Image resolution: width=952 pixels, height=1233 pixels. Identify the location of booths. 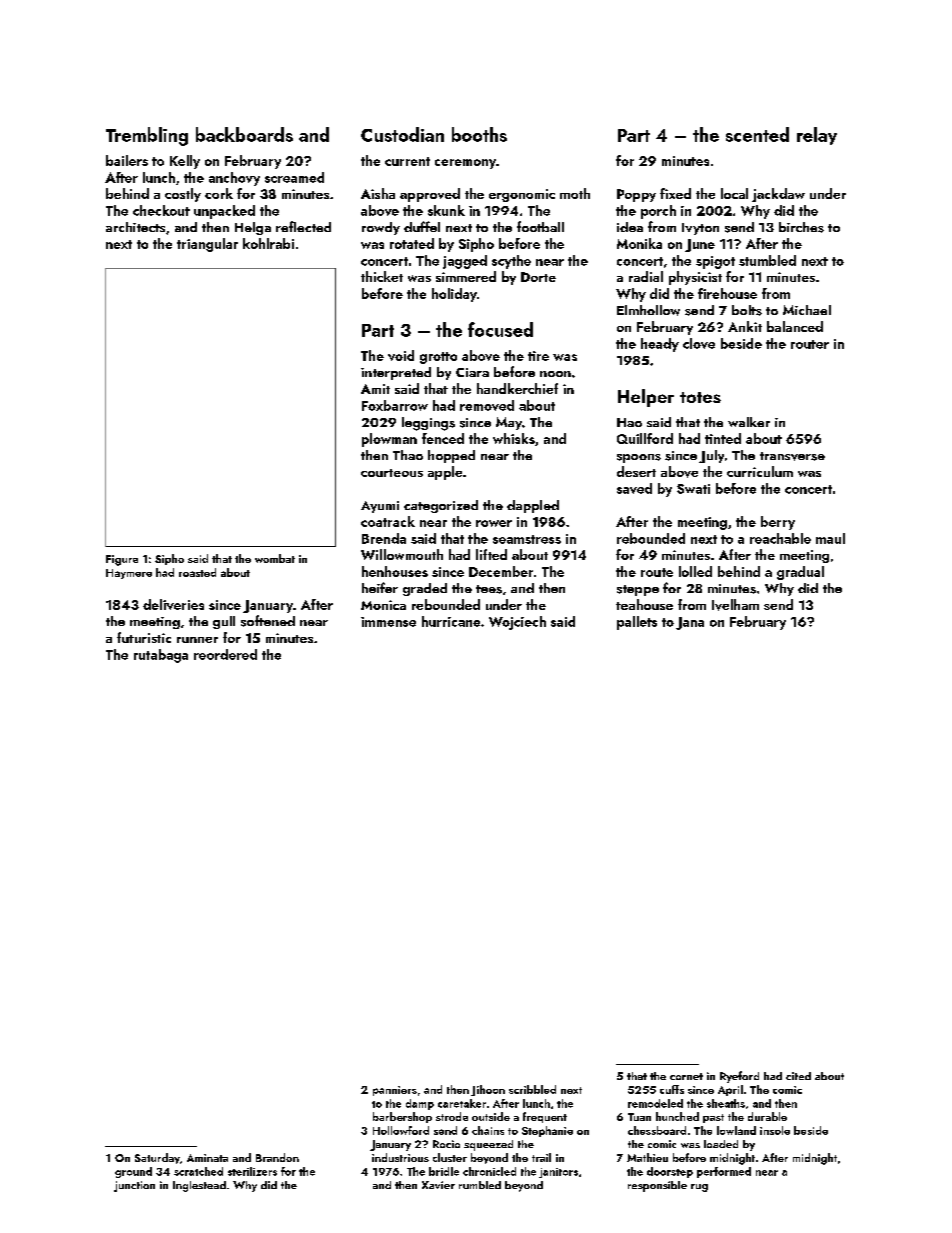
(479, 134).
